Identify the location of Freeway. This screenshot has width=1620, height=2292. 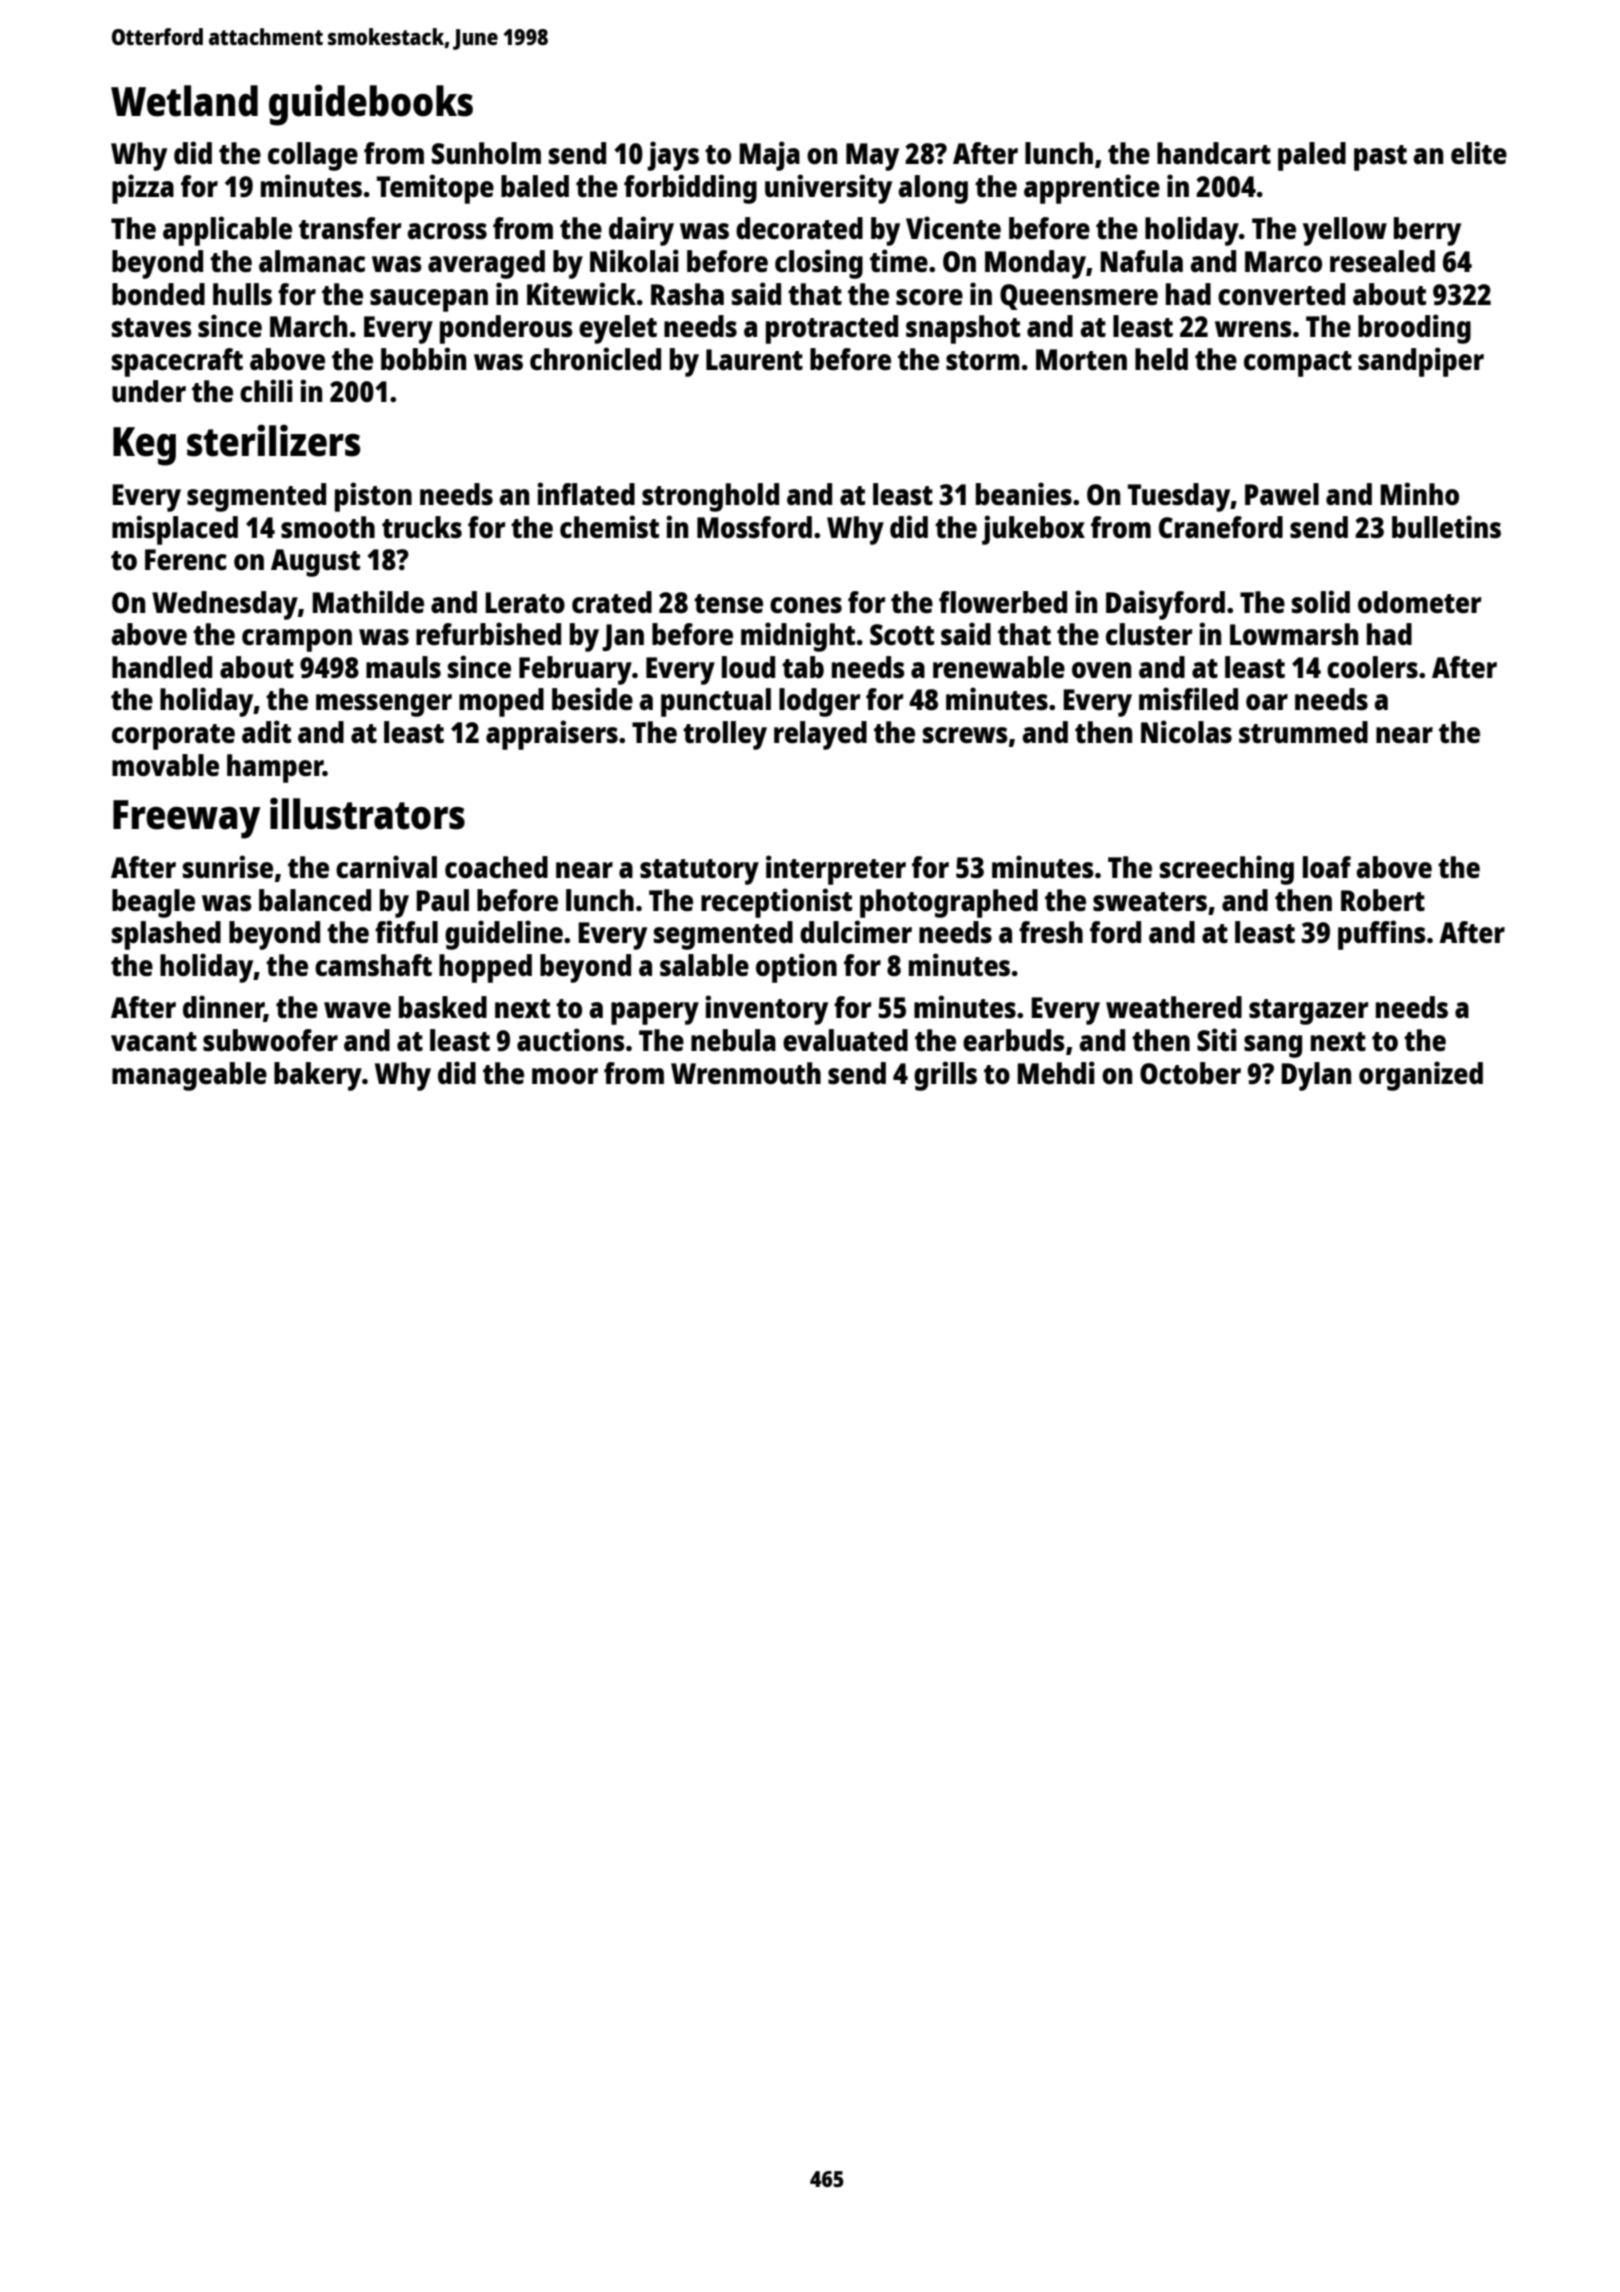
(186, 819).
